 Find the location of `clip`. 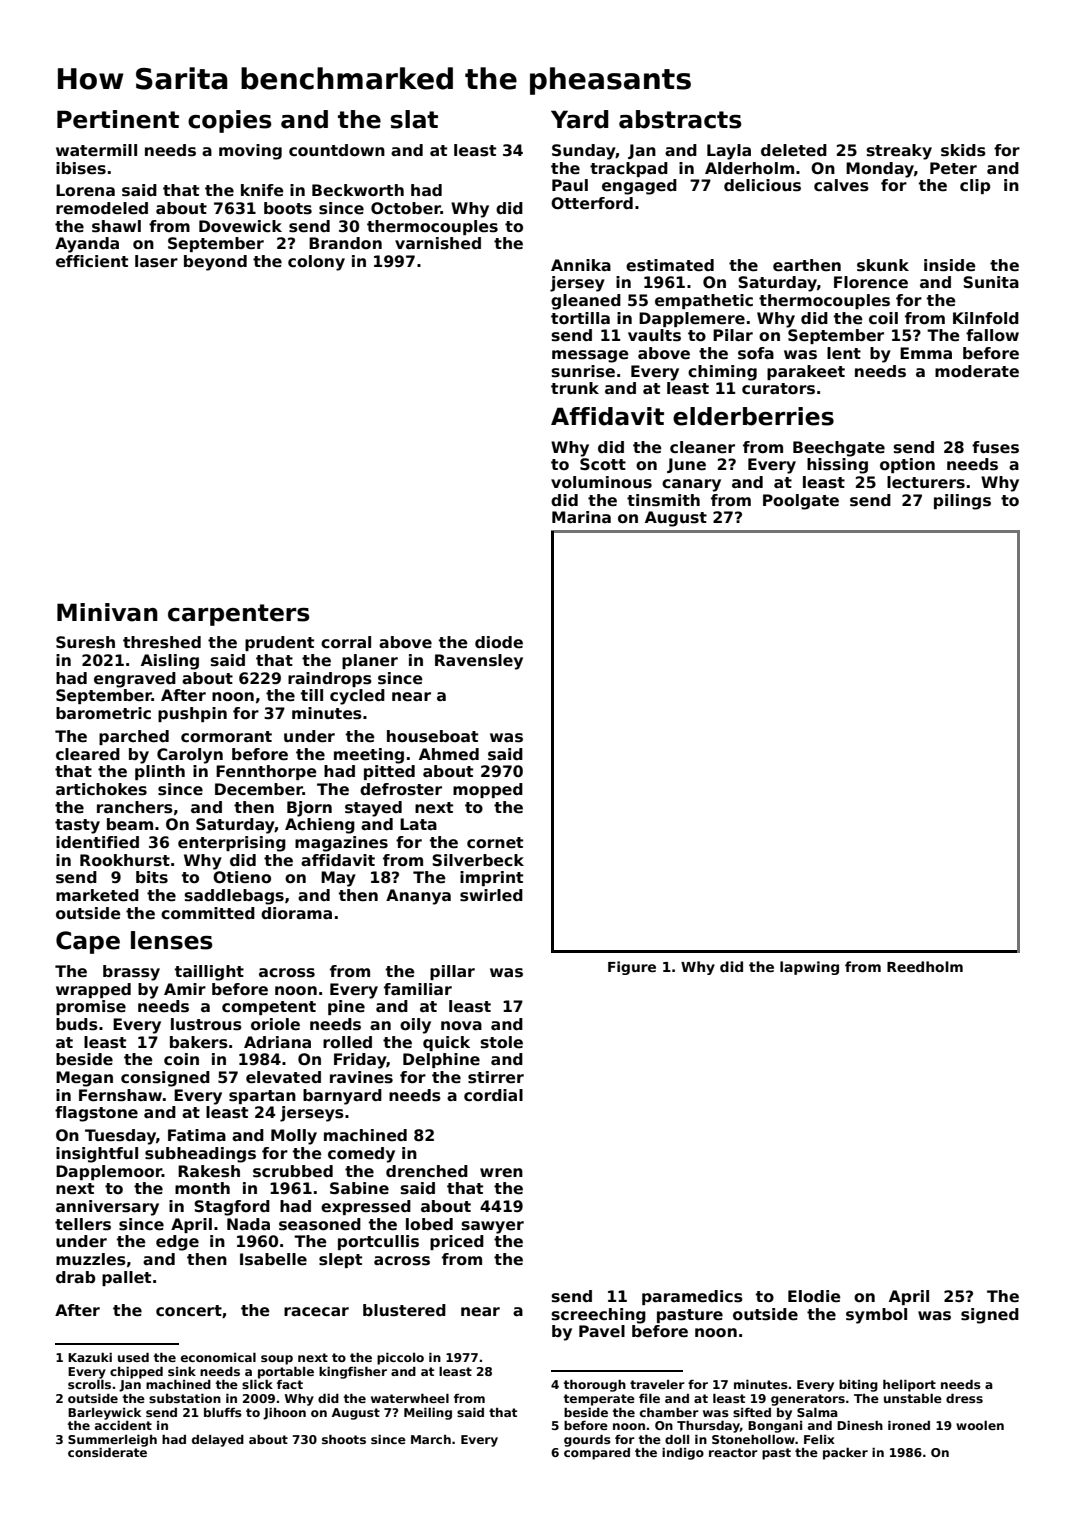

clip is located at coordinates (975, 186).
